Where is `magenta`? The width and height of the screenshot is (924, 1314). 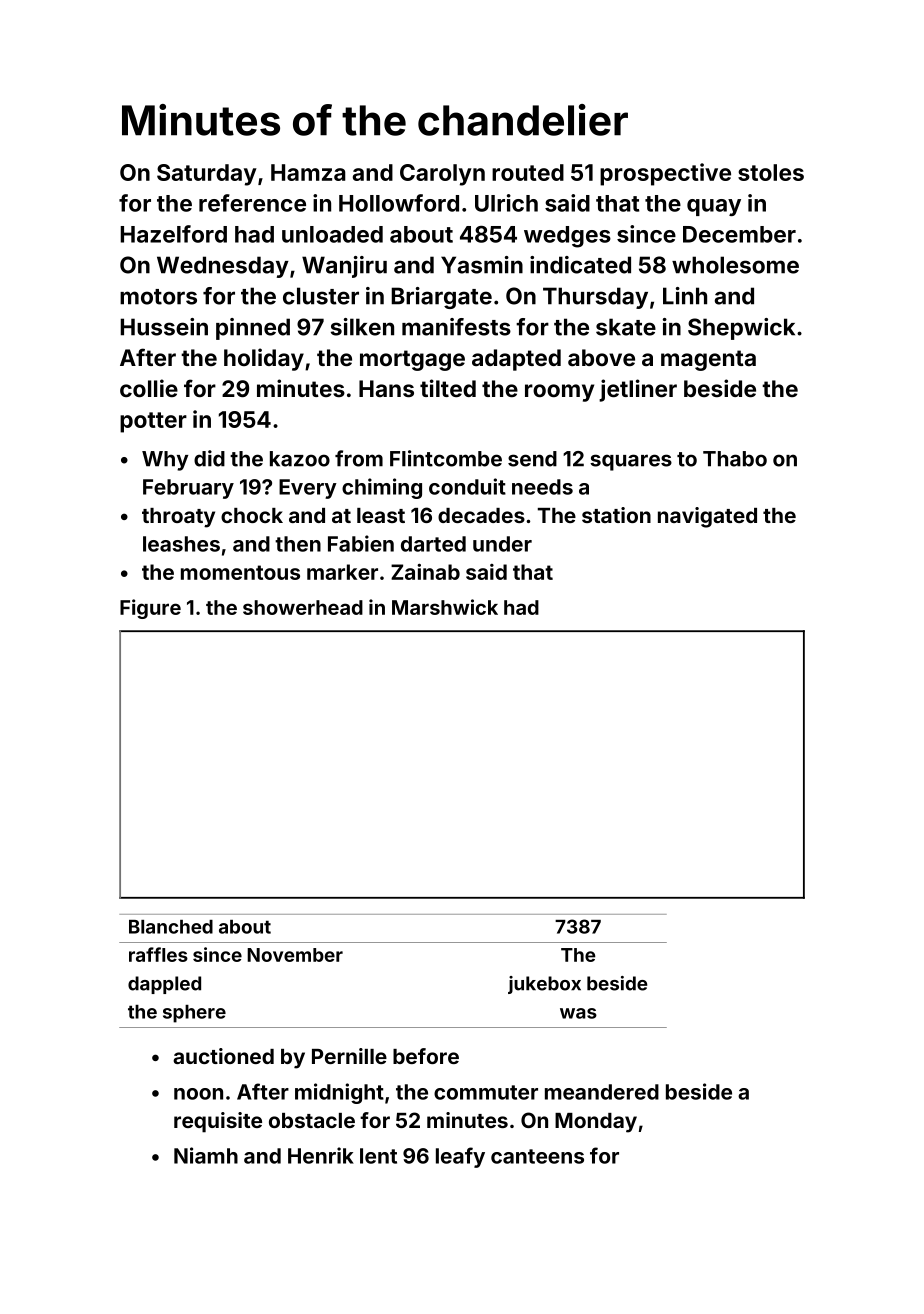 magenta is located at coordinates (708, 360).
